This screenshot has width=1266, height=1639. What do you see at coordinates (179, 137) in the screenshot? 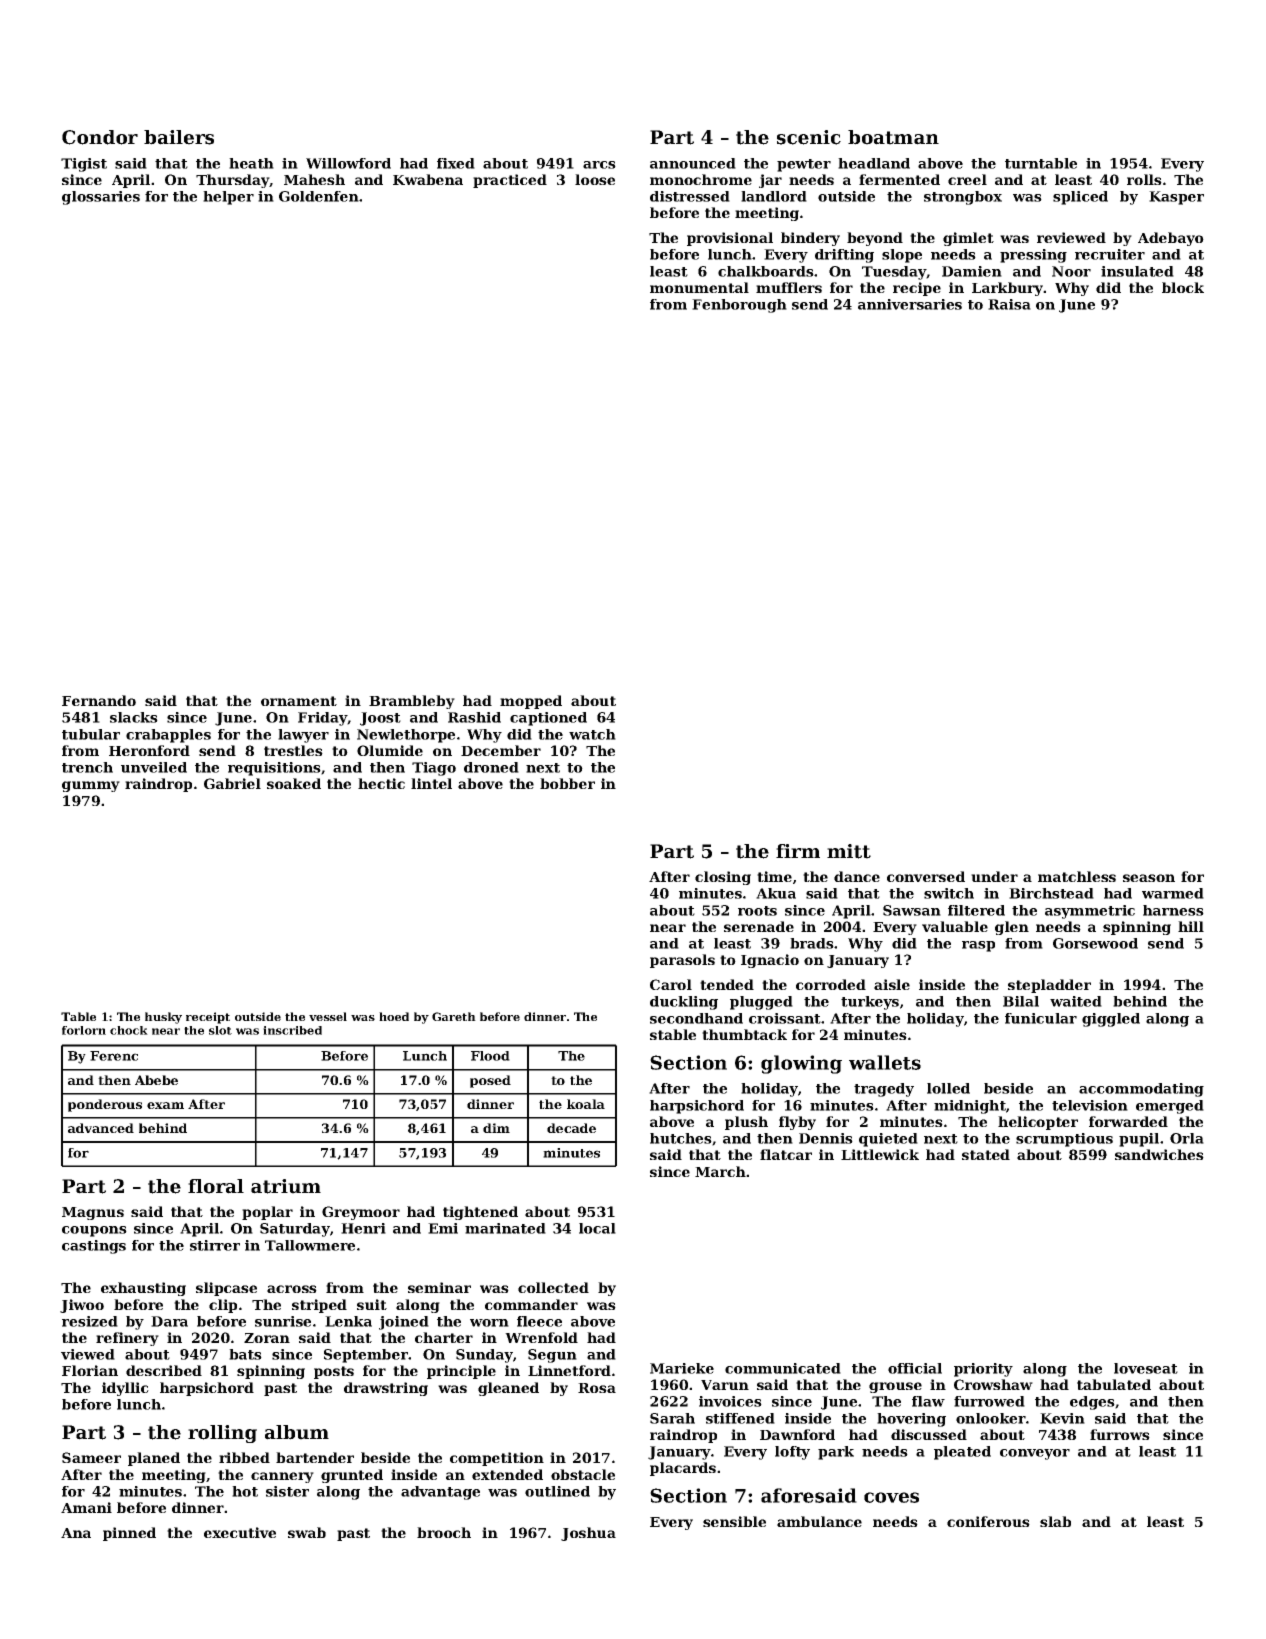
I see `bailers` at bounding box center [179, 137].
